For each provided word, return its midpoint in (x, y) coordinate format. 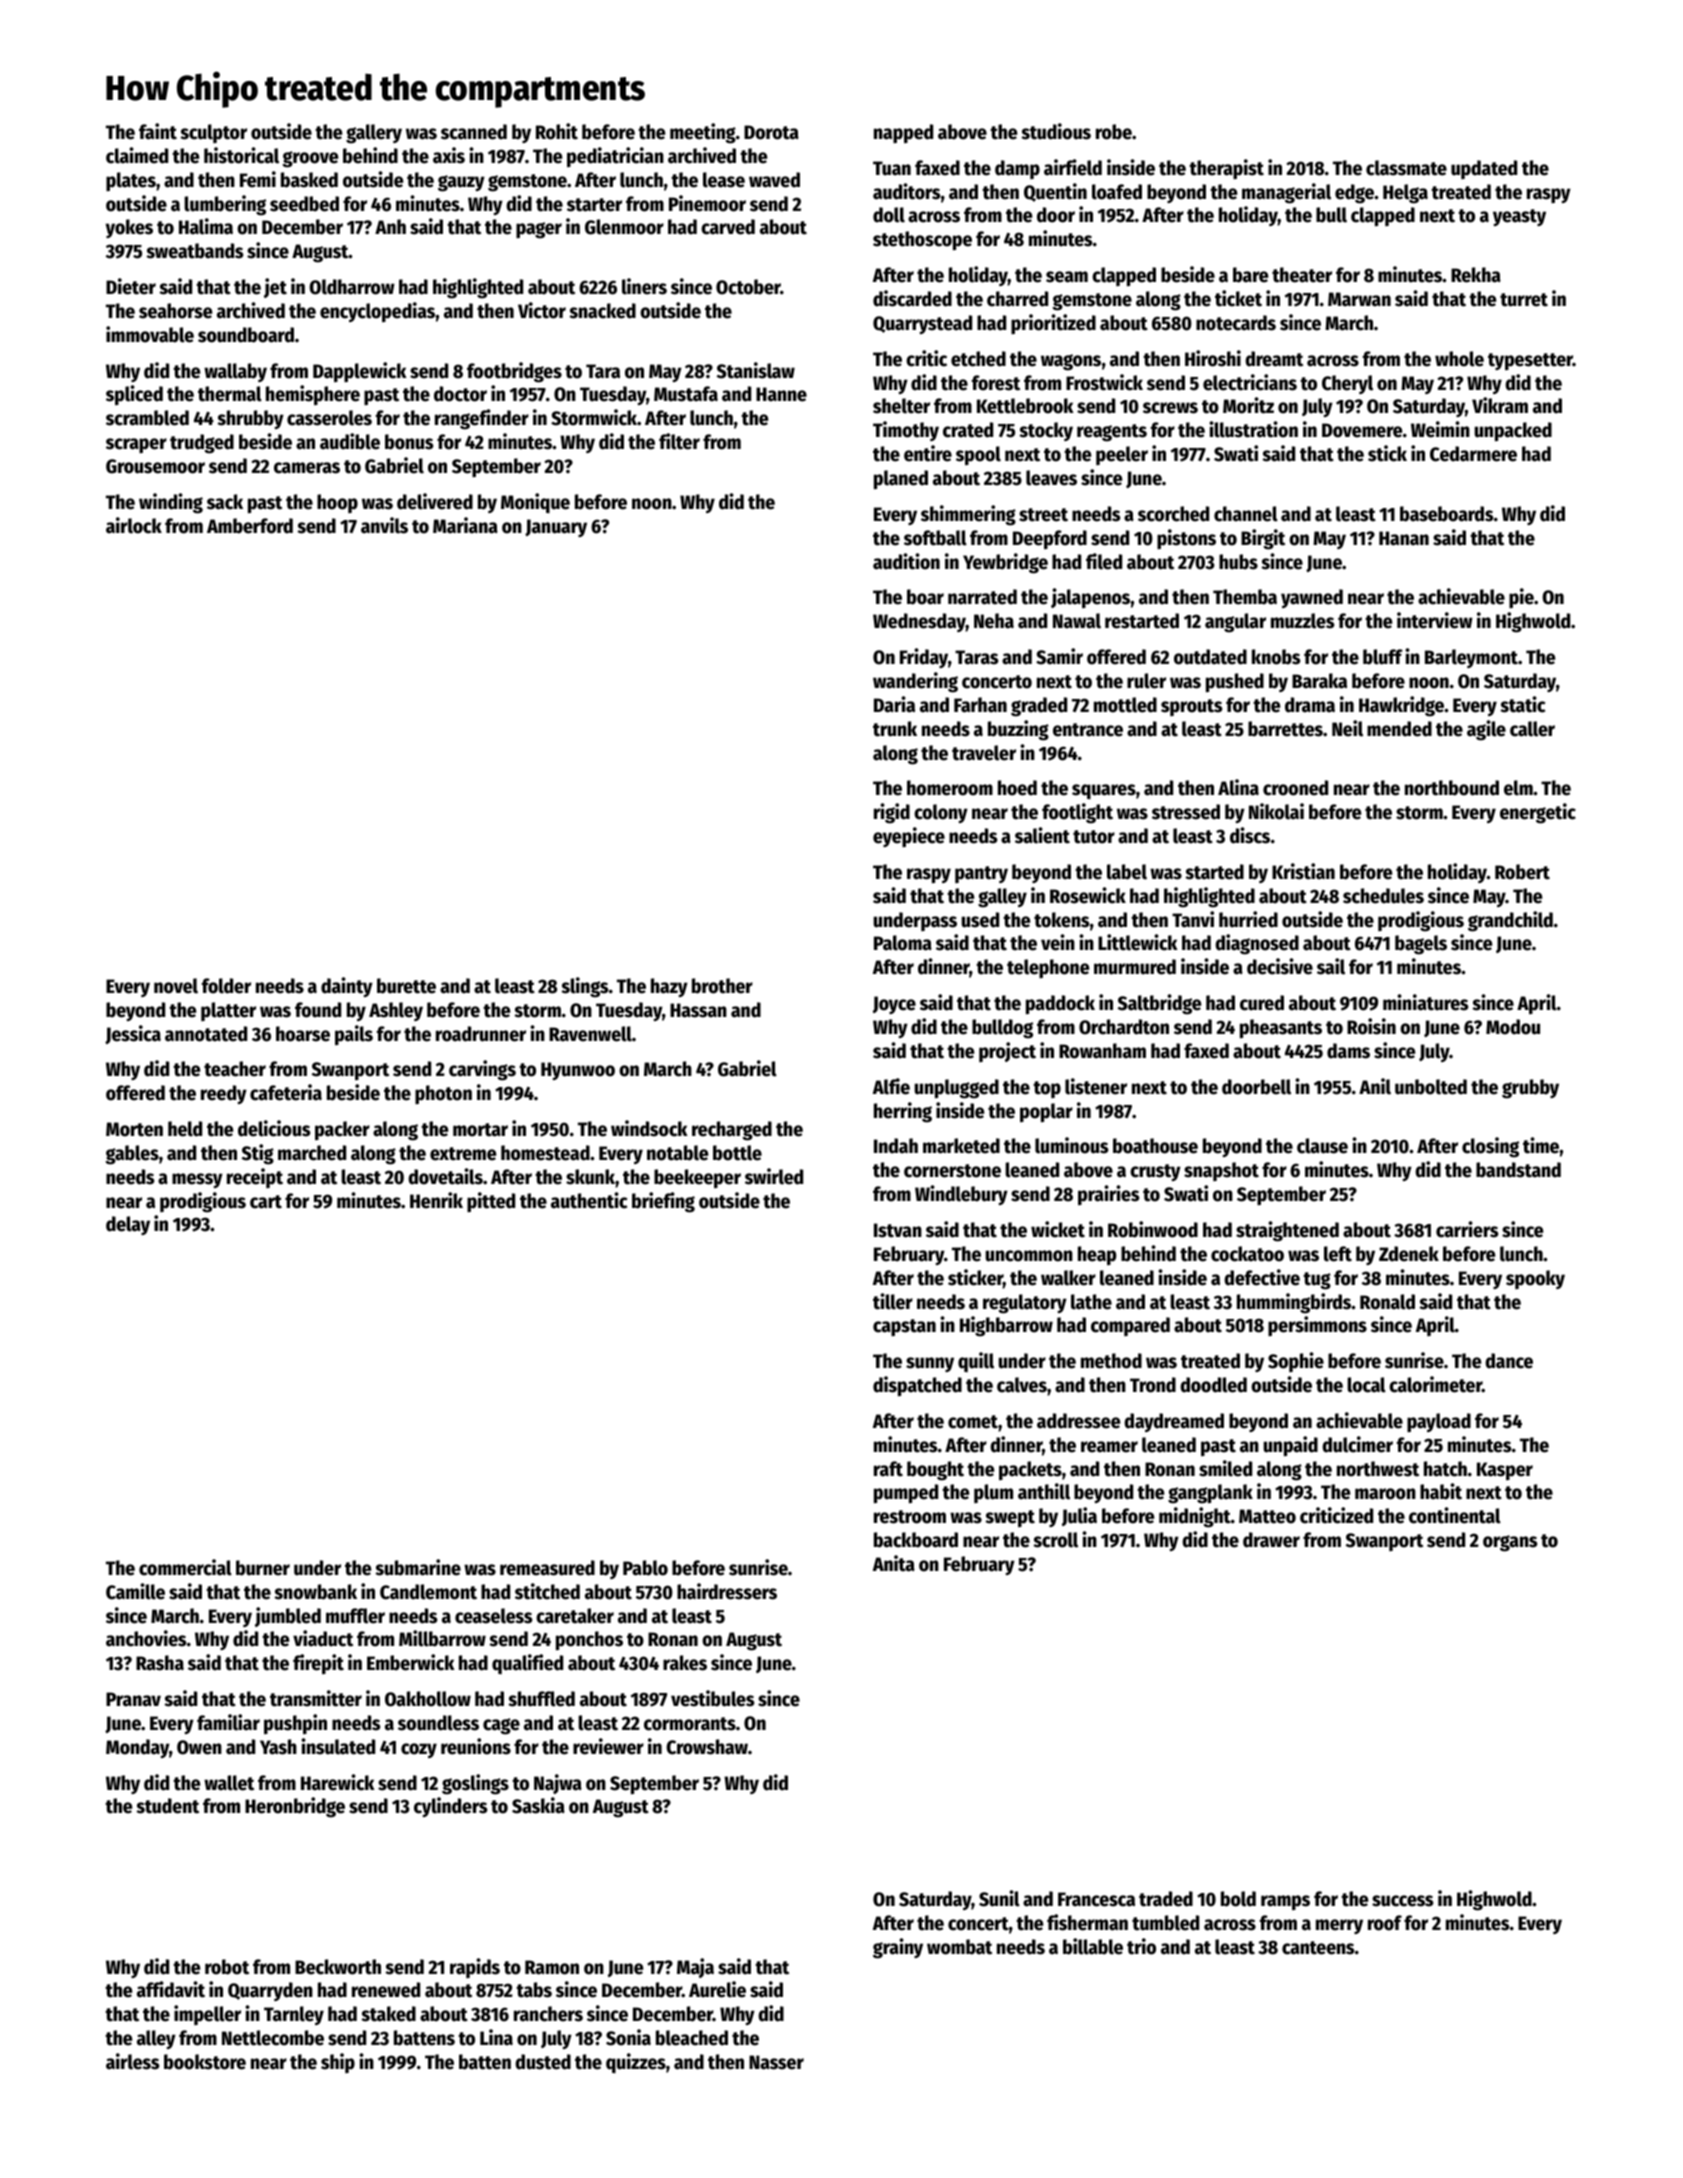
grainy (898, 1948)
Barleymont (1471, 658)
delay (128, 1225)
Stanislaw (756, 370)
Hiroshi (1213, 358)
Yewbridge (1005, 563)
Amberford (250, 526)
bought (935, 1471)
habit (1441, 1491)
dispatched (917, 1386)
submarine (418, 1567)
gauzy (461, 183)
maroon (1385, 1494)
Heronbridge (295, 1807)
